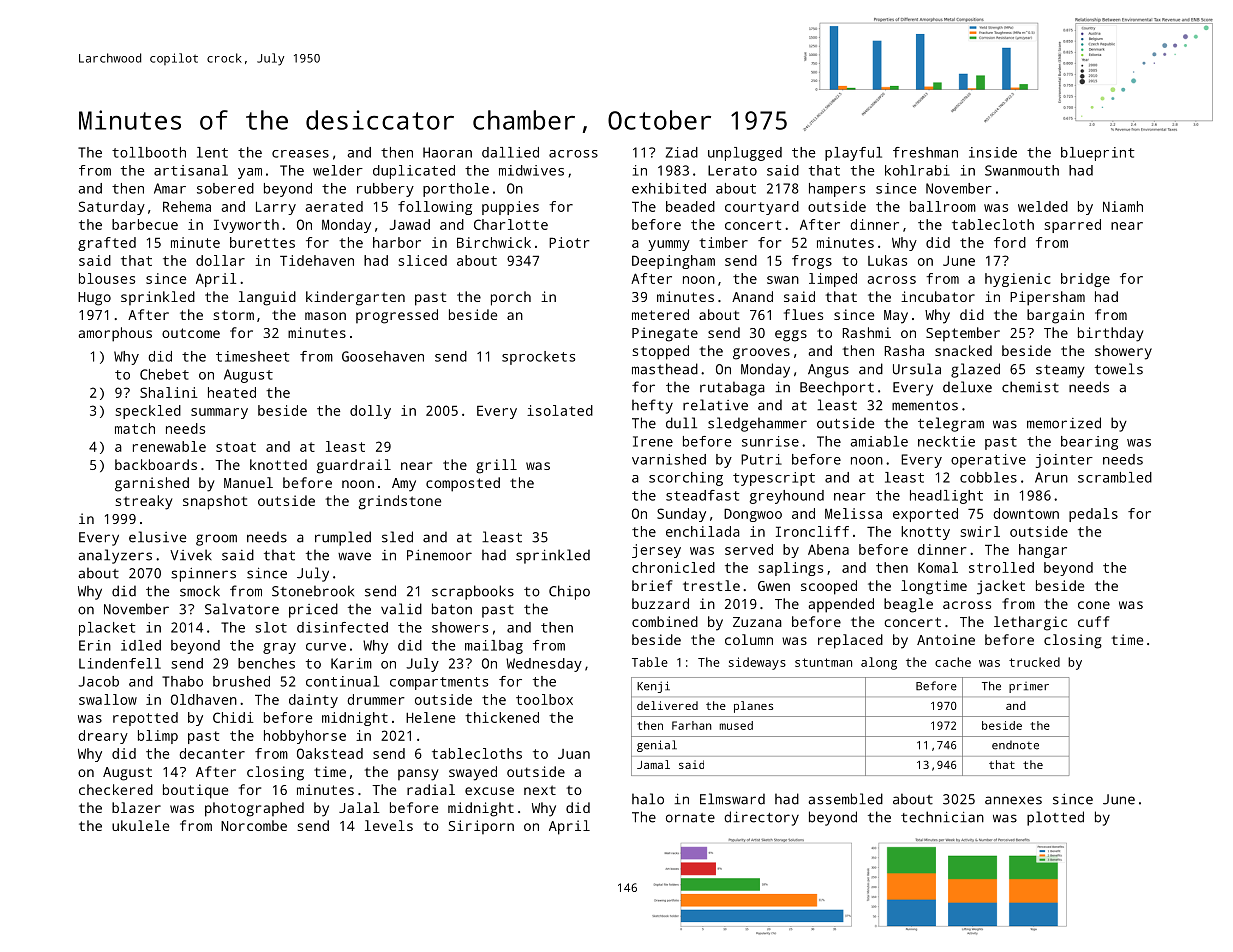 The image size is (1233, 952). Describe the element at coordinates (254, 825) in the screenshot. I see `Norcombe` at that location.
